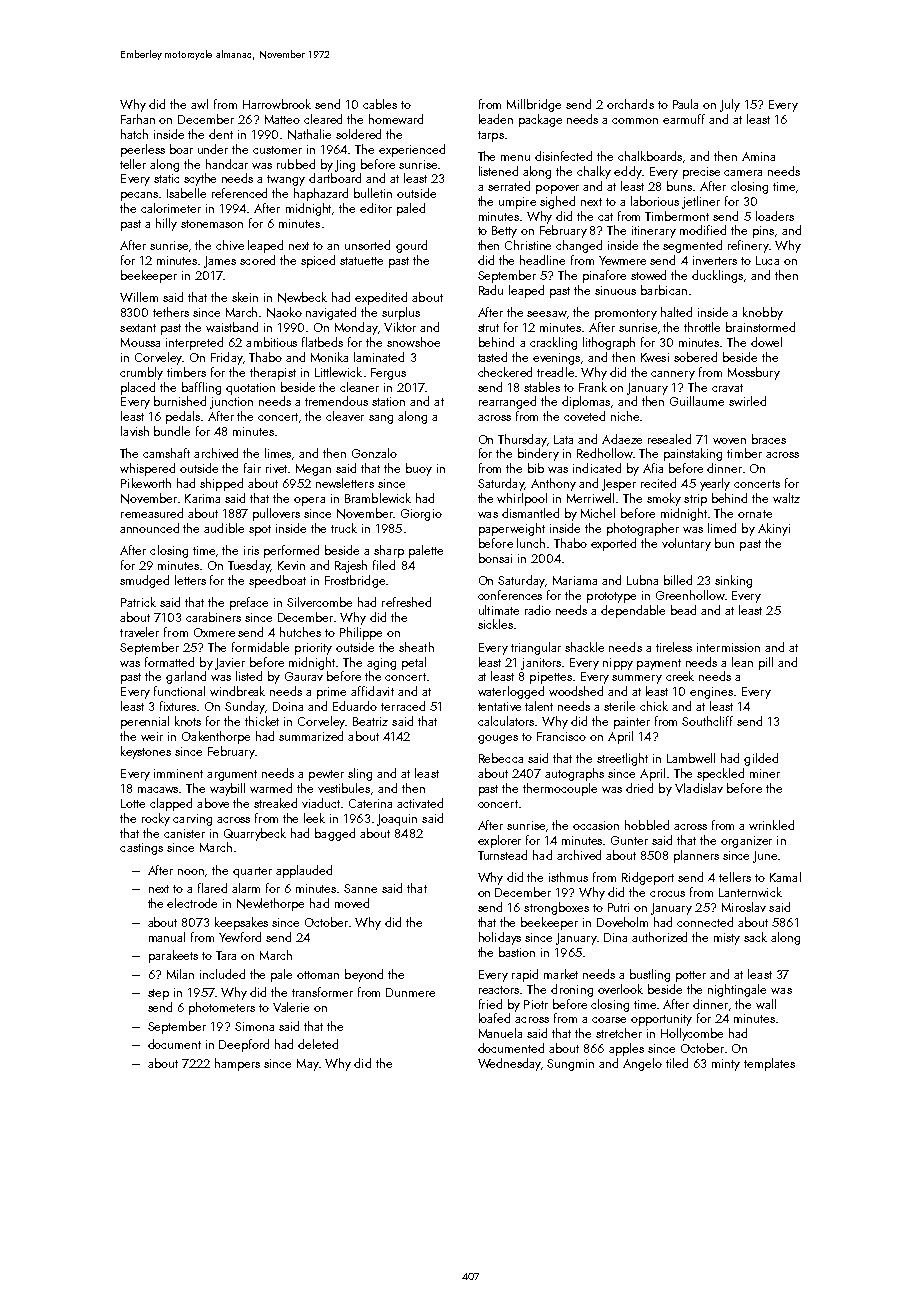 This image has width=924, height=1308. What do you see at coordinates (411, 246) in the image?
I see `gourd` at bounding box center [411, 246].
